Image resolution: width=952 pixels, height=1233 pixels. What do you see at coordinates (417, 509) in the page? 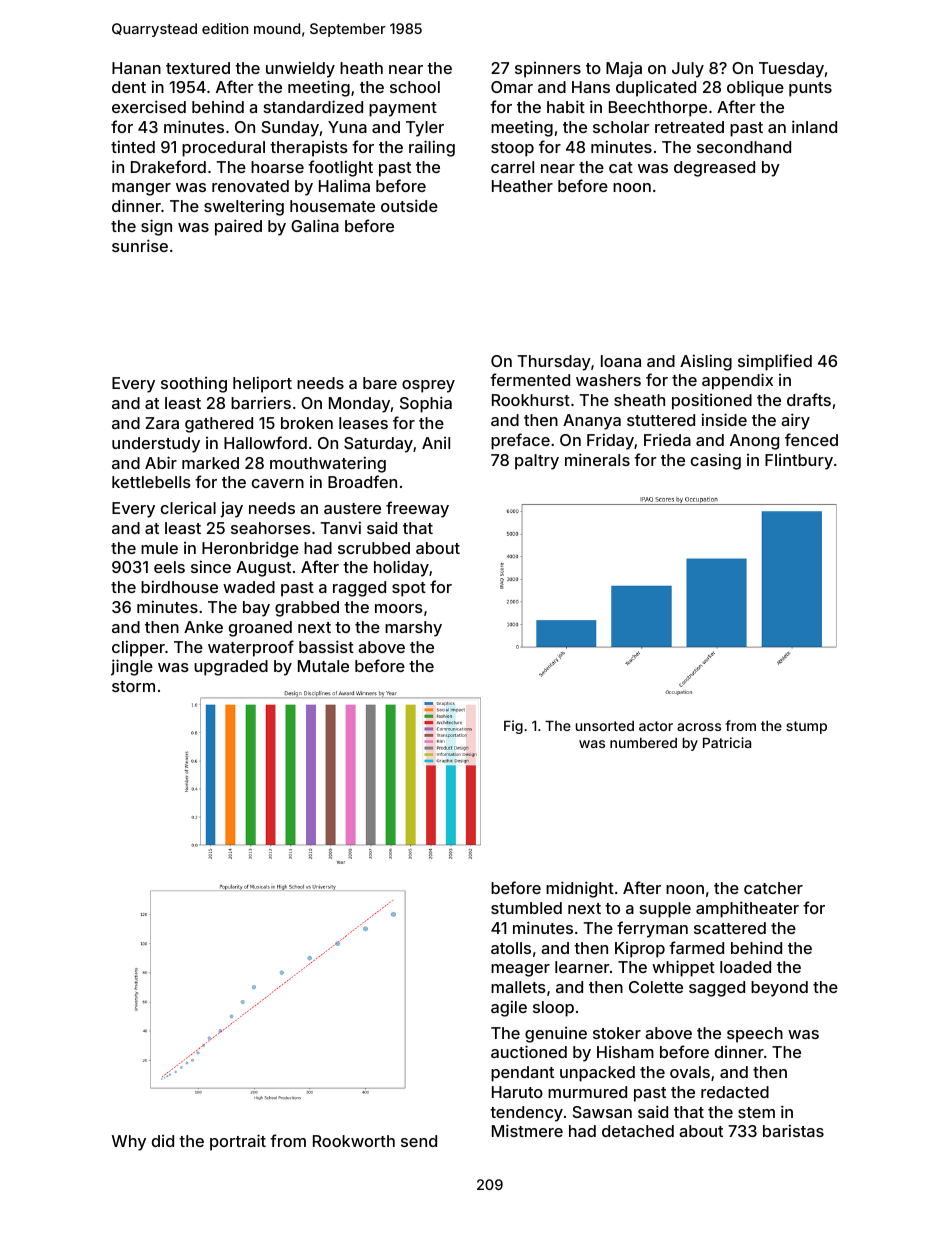
I see `freeway` at bounding box center [417, 509].
